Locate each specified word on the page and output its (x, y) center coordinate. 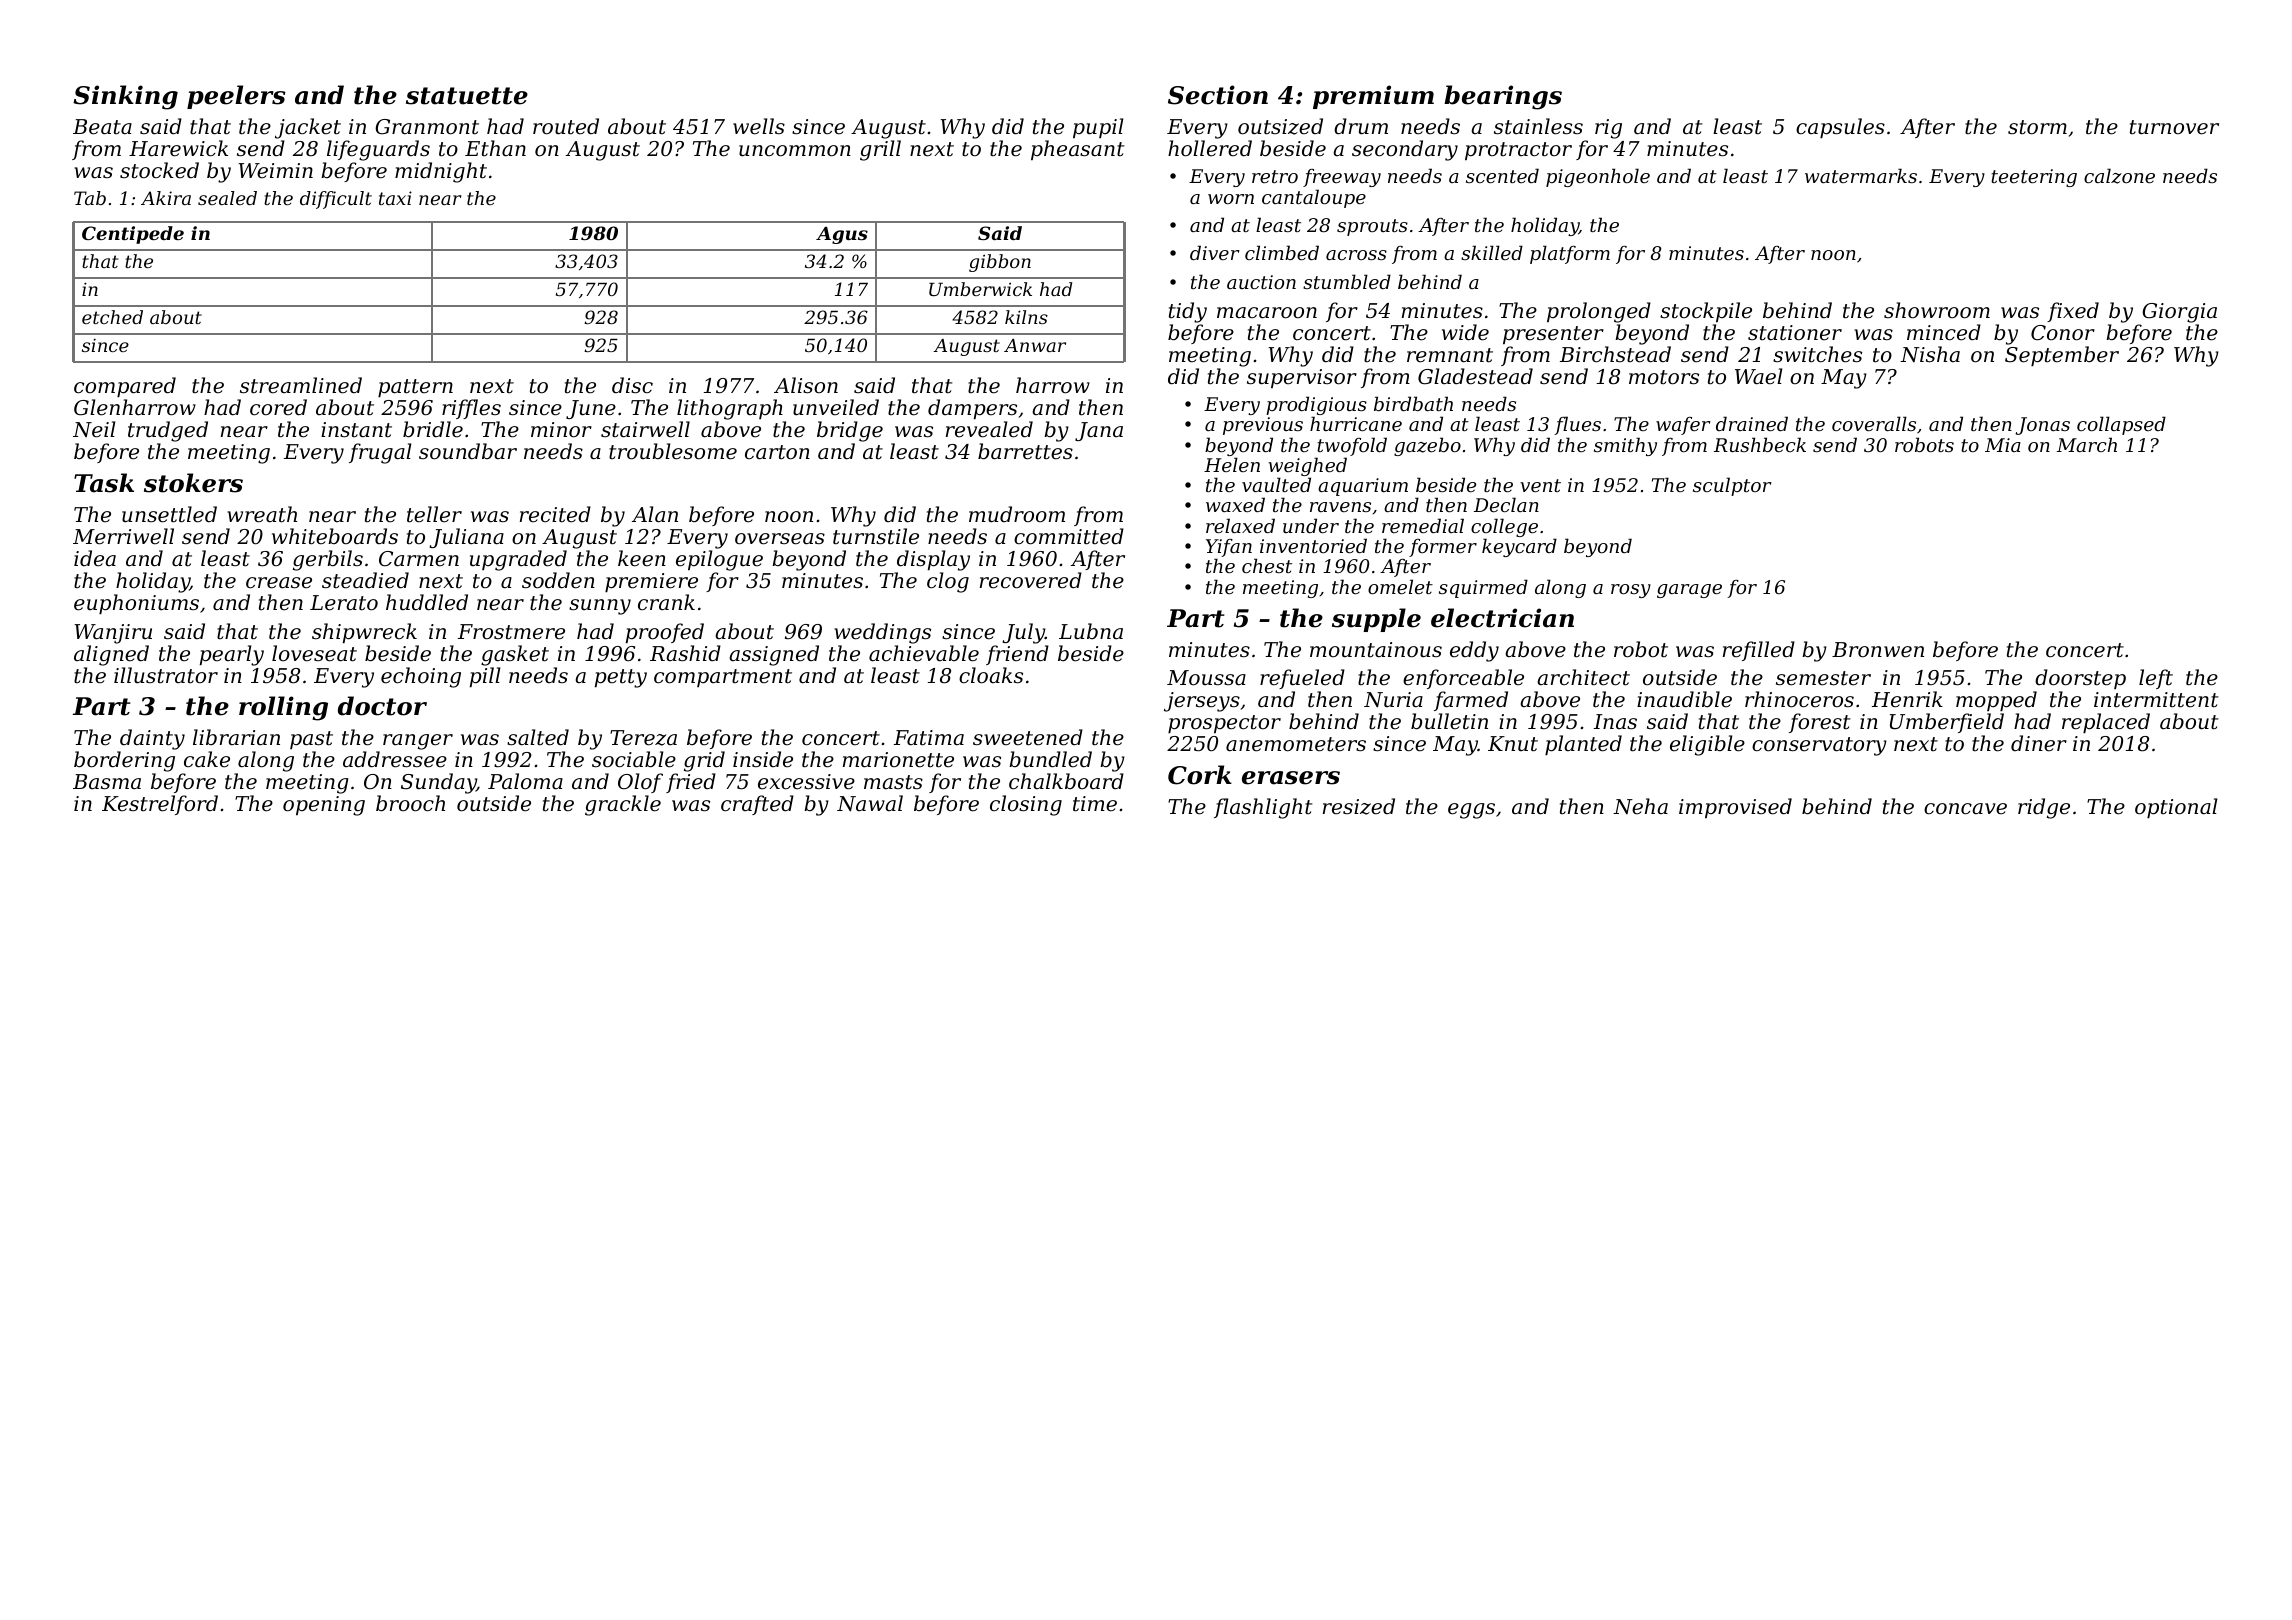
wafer (1683, 426)
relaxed (1240, 525)
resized (1359, 806)
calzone (2119, 176)
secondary (1405, 150)
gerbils (328, 560)
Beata (102, 127)
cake (207, 759)
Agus (842, 235)
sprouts (1372, 227)
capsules (1840, 128)
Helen (1232, 464)
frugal (380, 453)
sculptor (1732, 486)
